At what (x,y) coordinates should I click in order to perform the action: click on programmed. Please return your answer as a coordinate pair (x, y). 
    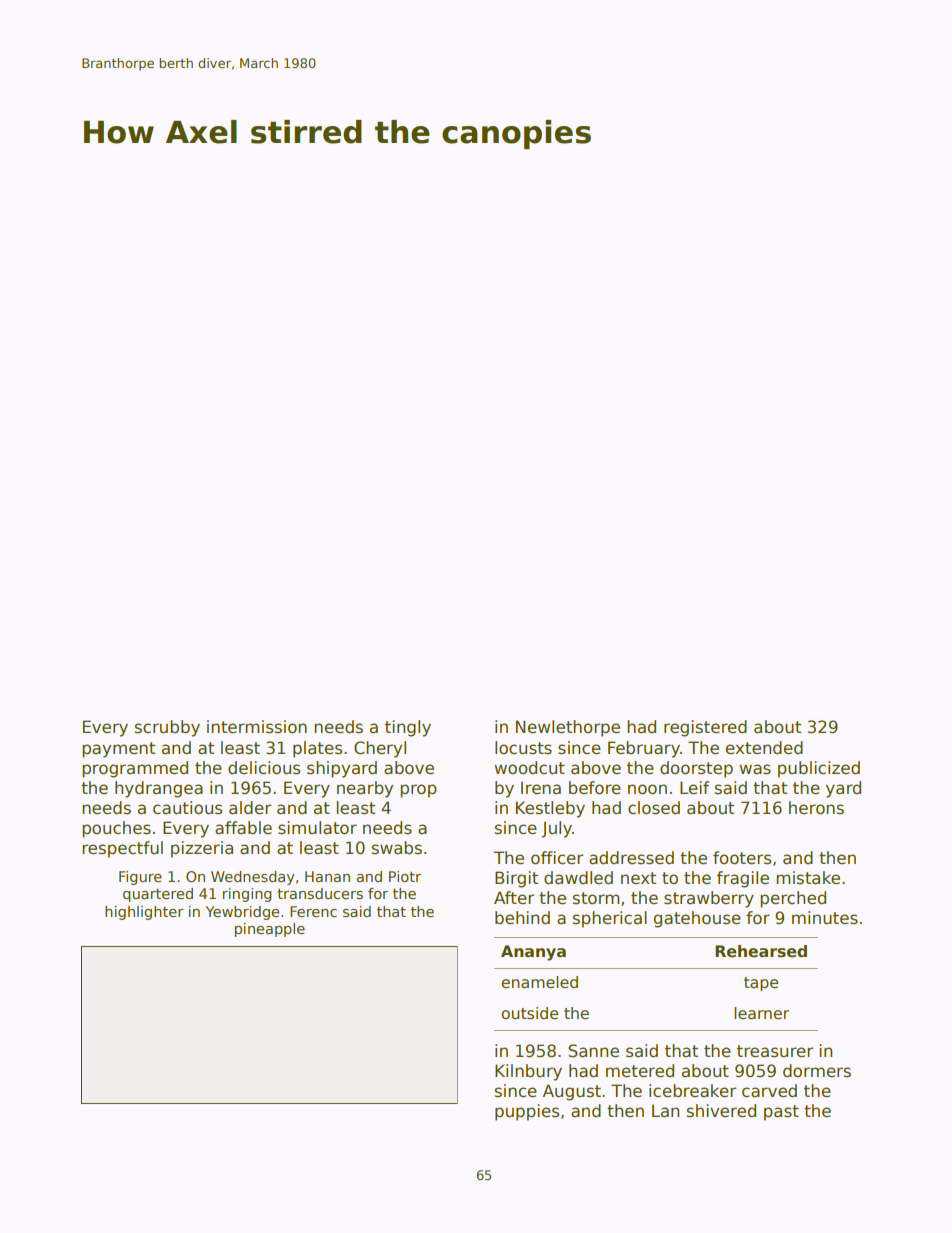
    Looking at the image, I should click on (135, 769).
